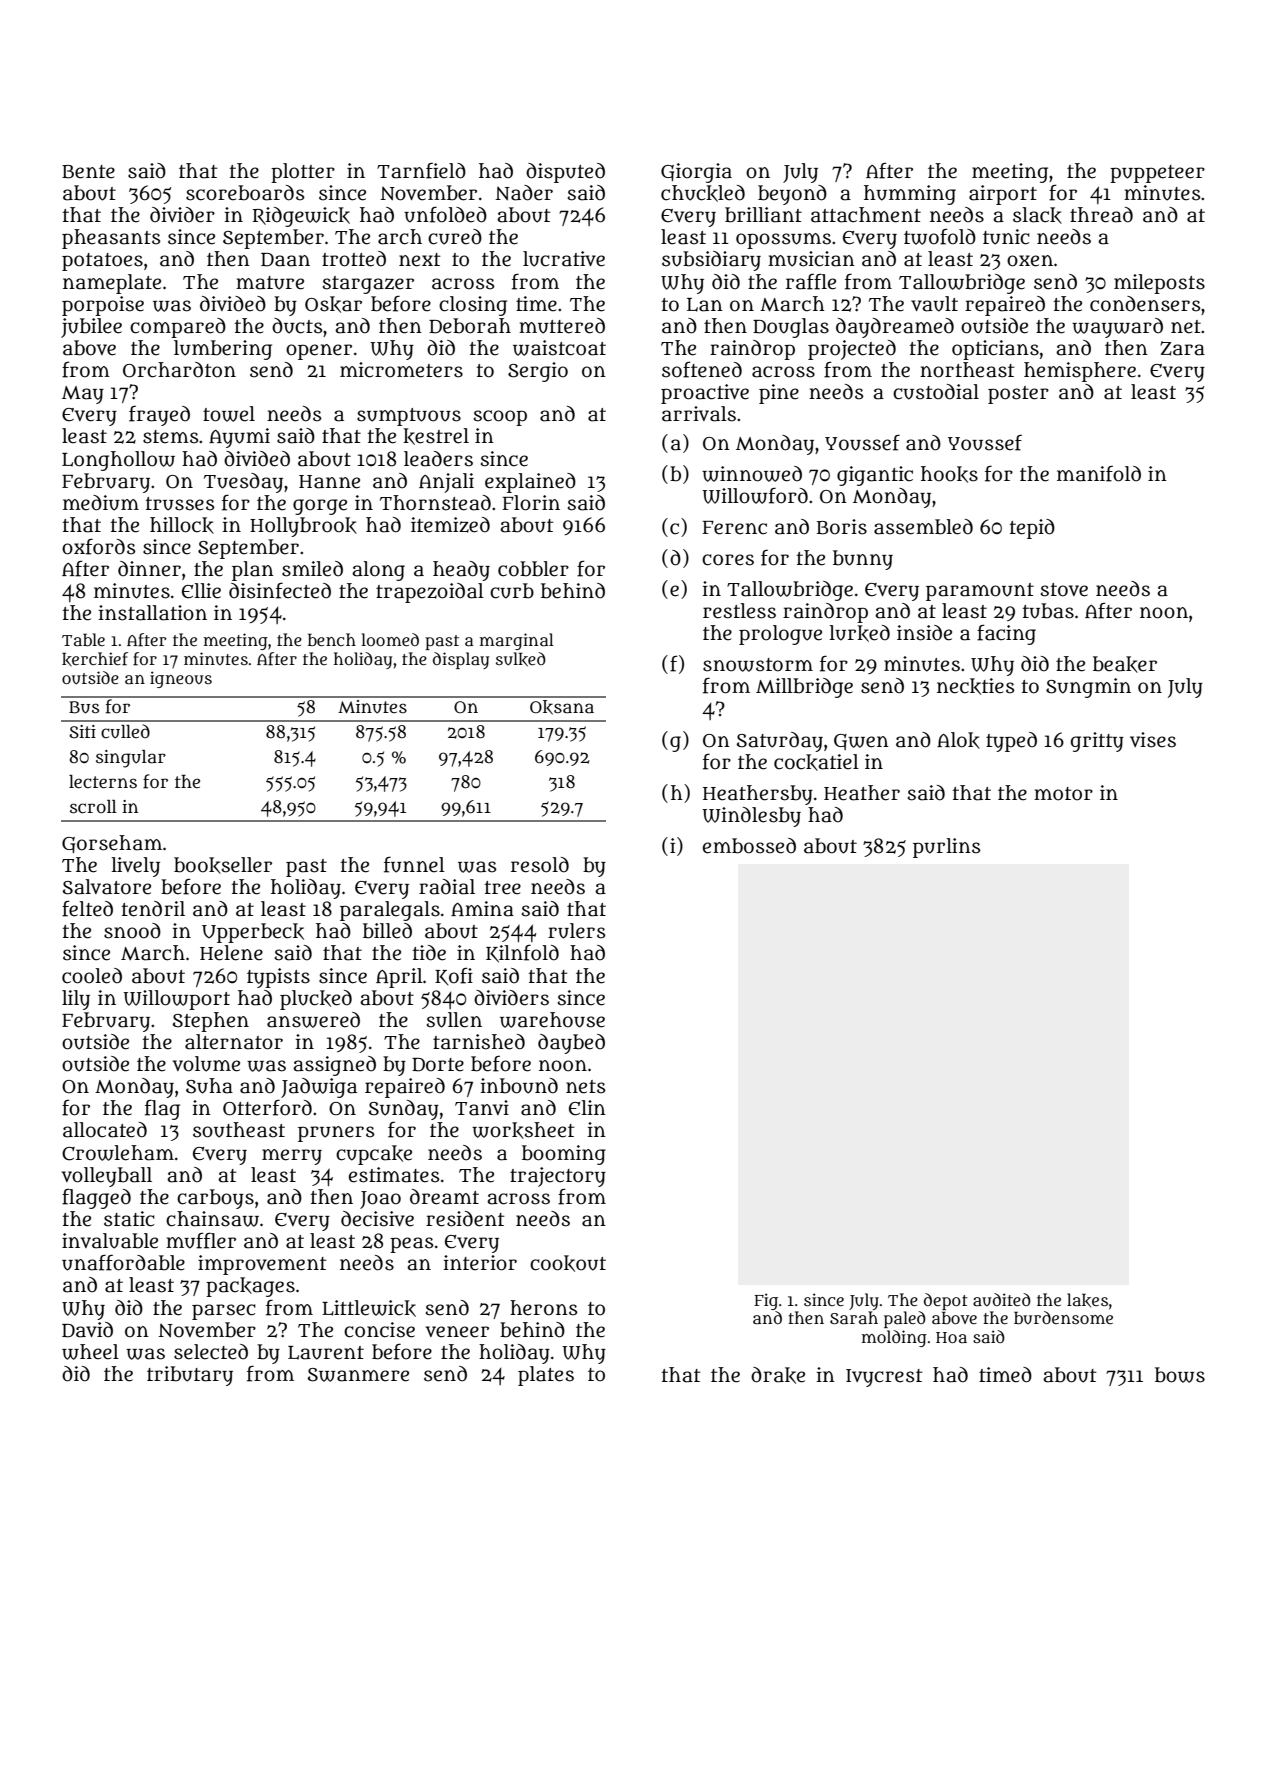 The height and width of the screenshot is (1792, 1267). Describe the element at coordinates (90, 1352) in the screenshot. I see `wheel` at that location.
